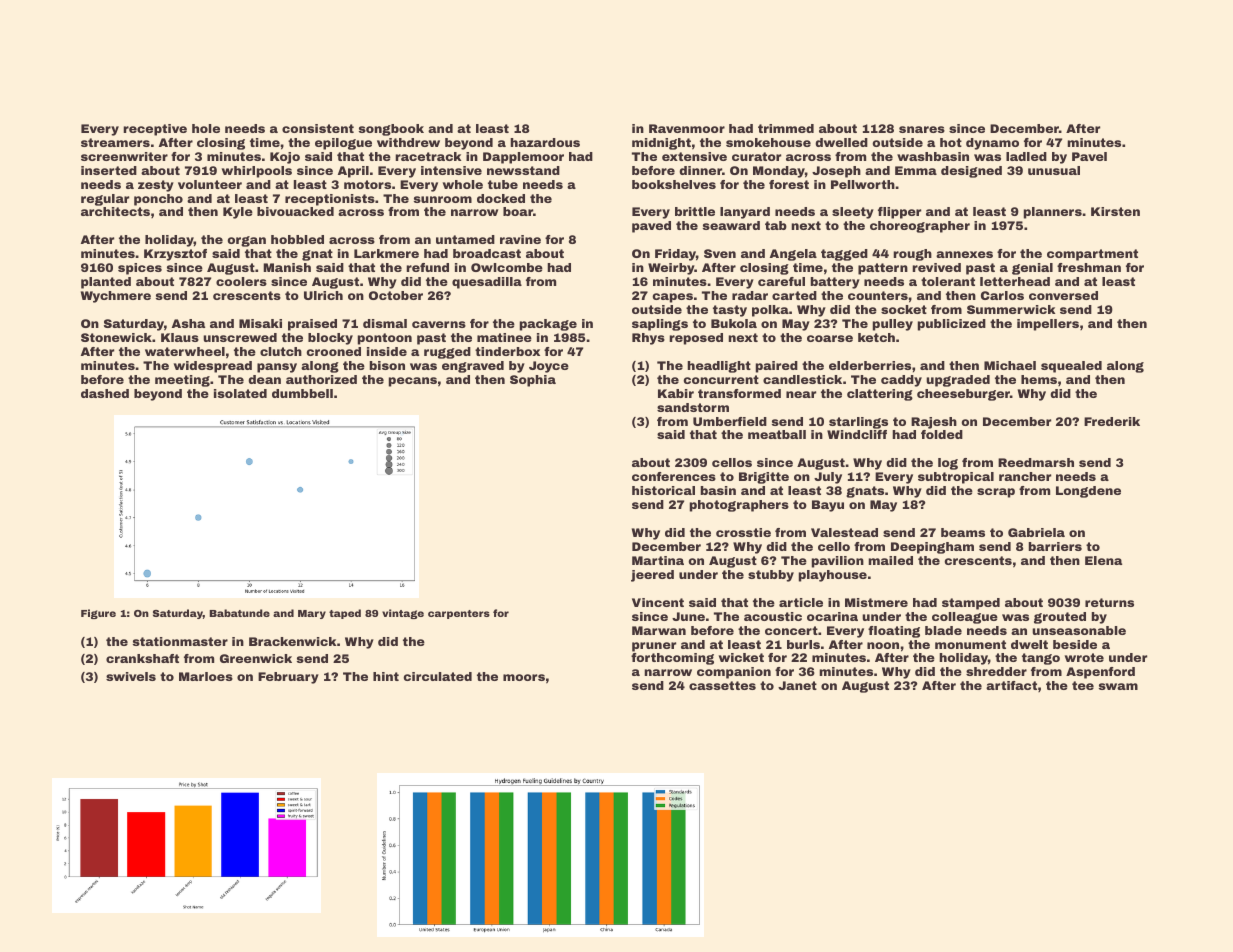  I want to click on bookshelves, so click(674, 184).
